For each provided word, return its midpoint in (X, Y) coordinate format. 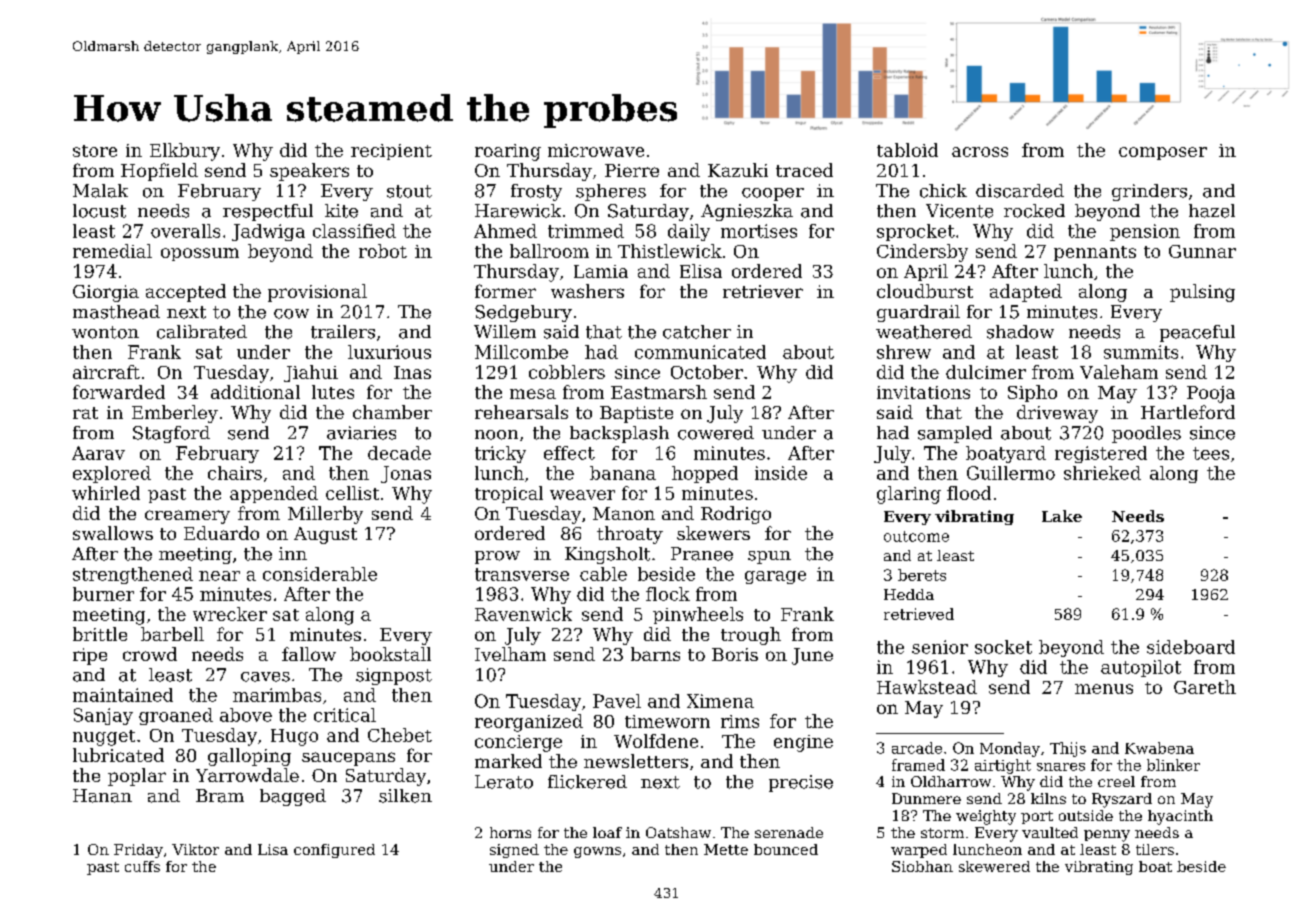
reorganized (529, 723)
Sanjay (103, 716)
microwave (596, 150)
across (980, 152)
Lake (1062, 516)
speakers (309, 172)
